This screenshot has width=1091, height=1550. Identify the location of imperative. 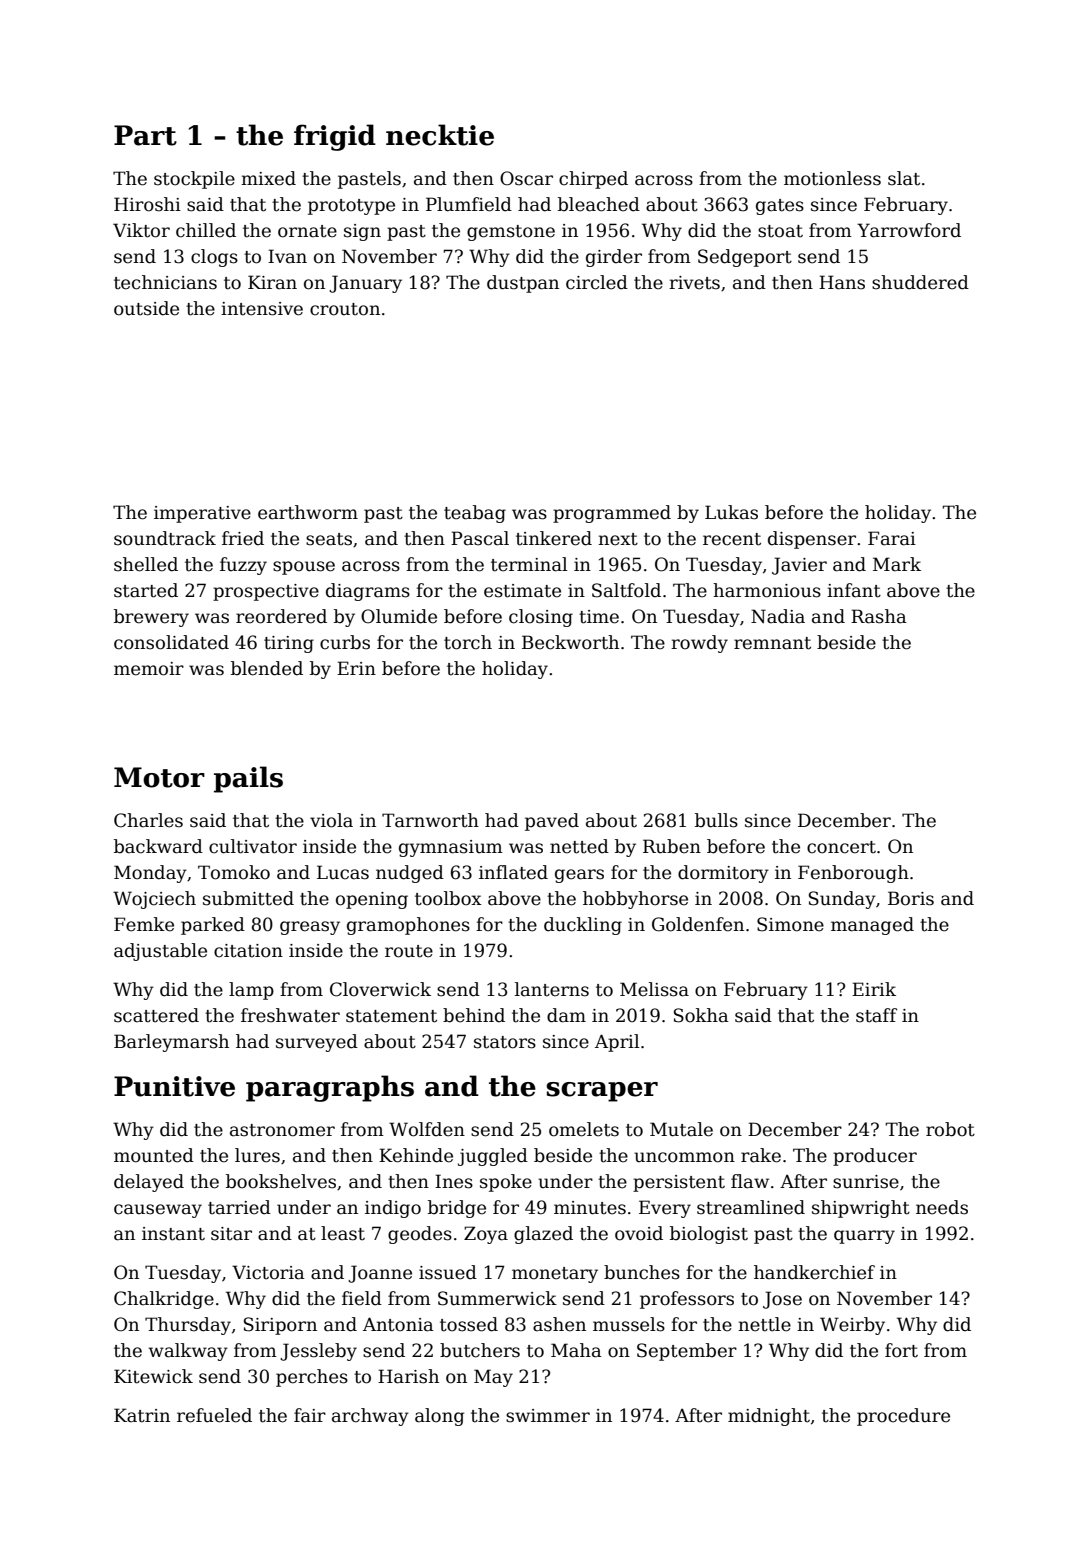
(202, 514).
